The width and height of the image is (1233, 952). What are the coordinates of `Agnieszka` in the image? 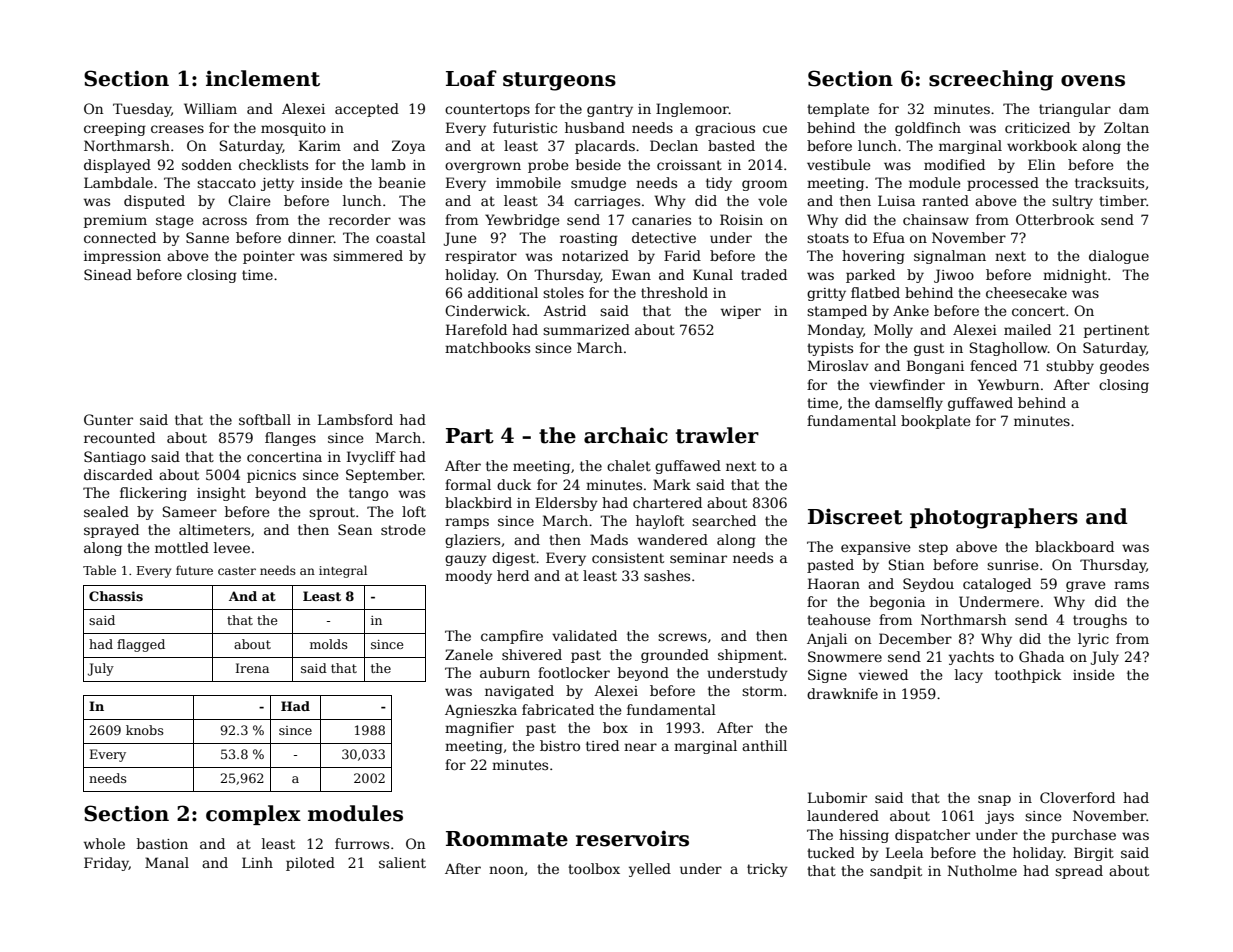 It's located at (481, 711).
